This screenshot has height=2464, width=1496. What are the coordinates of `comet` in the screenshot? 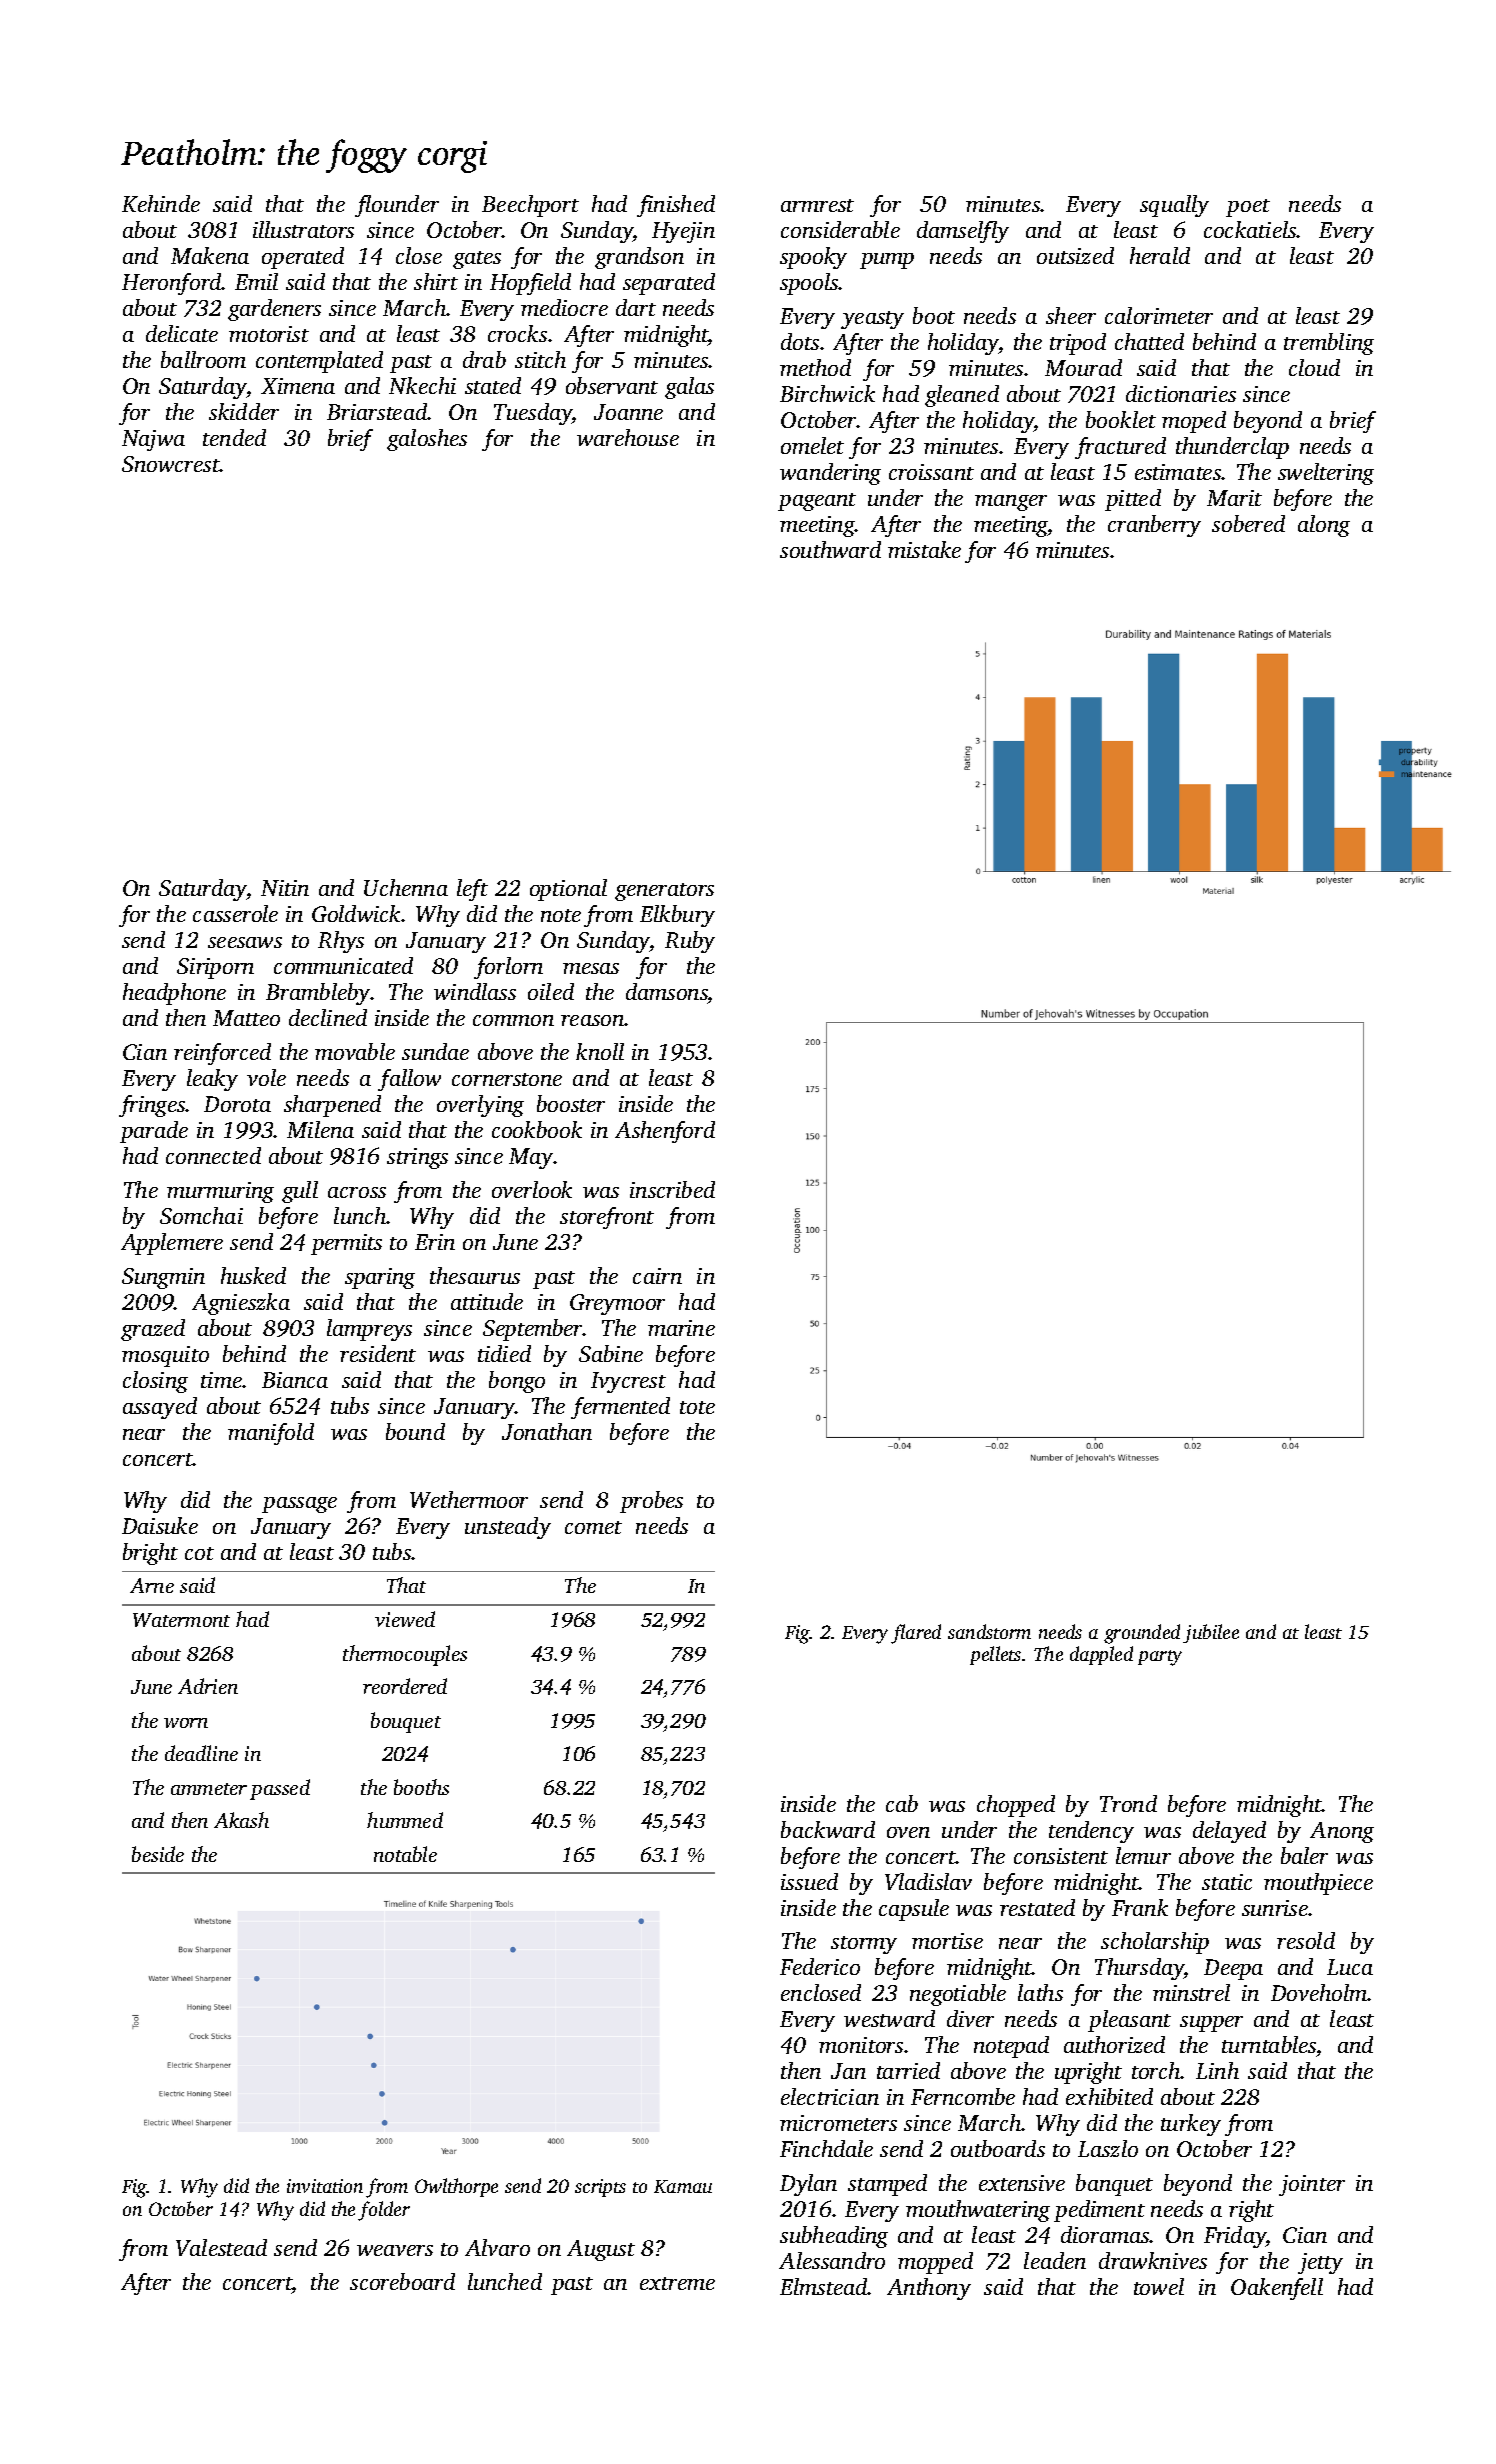 It's located at (593, 1527).
